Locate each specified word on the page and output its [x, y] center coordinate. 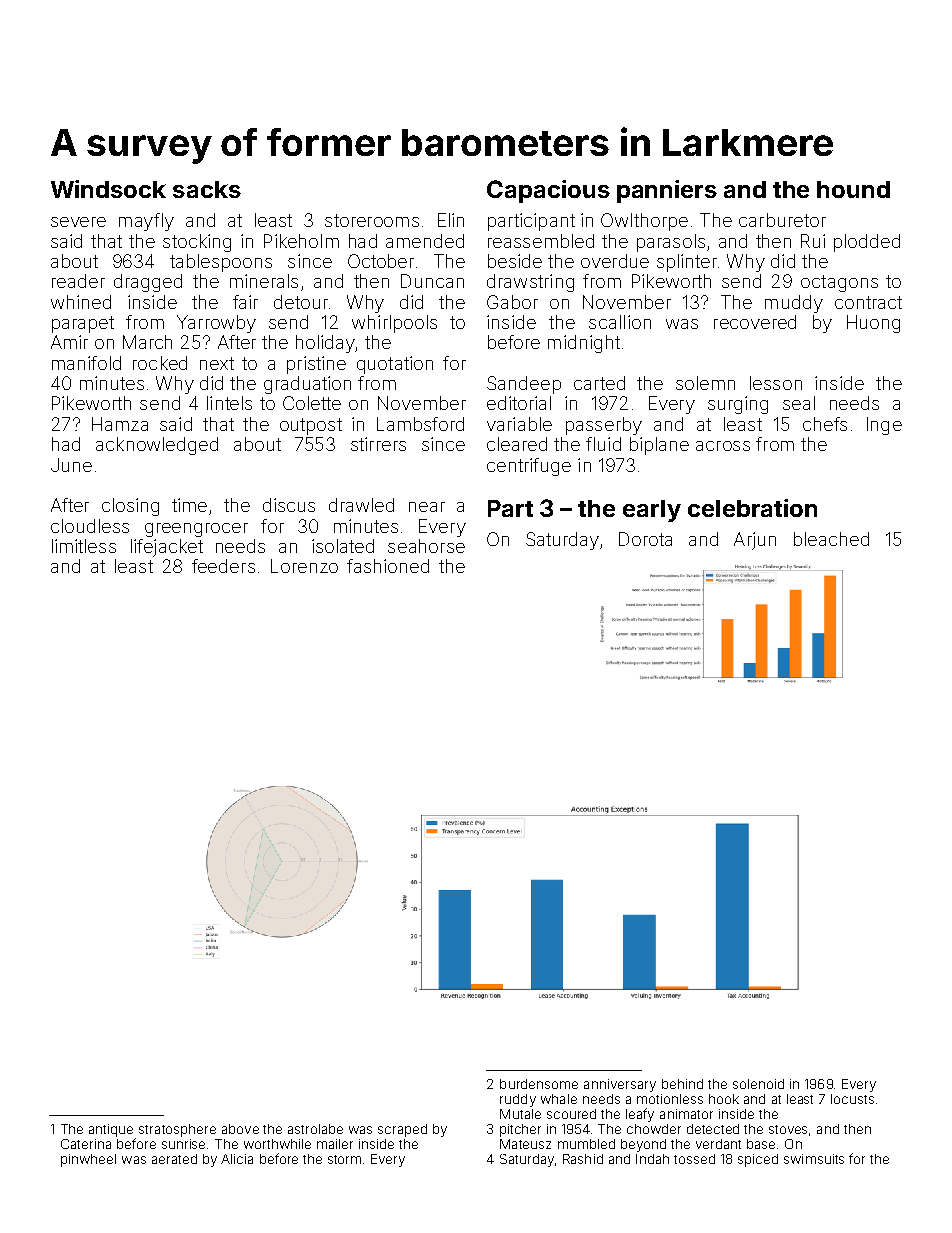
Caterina [86, 1144]
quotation [395, 365]
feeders [223, 566]
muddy [794, 304]
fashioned [388, 566]
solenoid [758, 1084]
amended [425, 241]
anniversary [620, 1085]
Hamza [120, 424]
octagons [839, 283]
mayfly [146, 222]
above [240, 1129]
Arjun [755, 541]
